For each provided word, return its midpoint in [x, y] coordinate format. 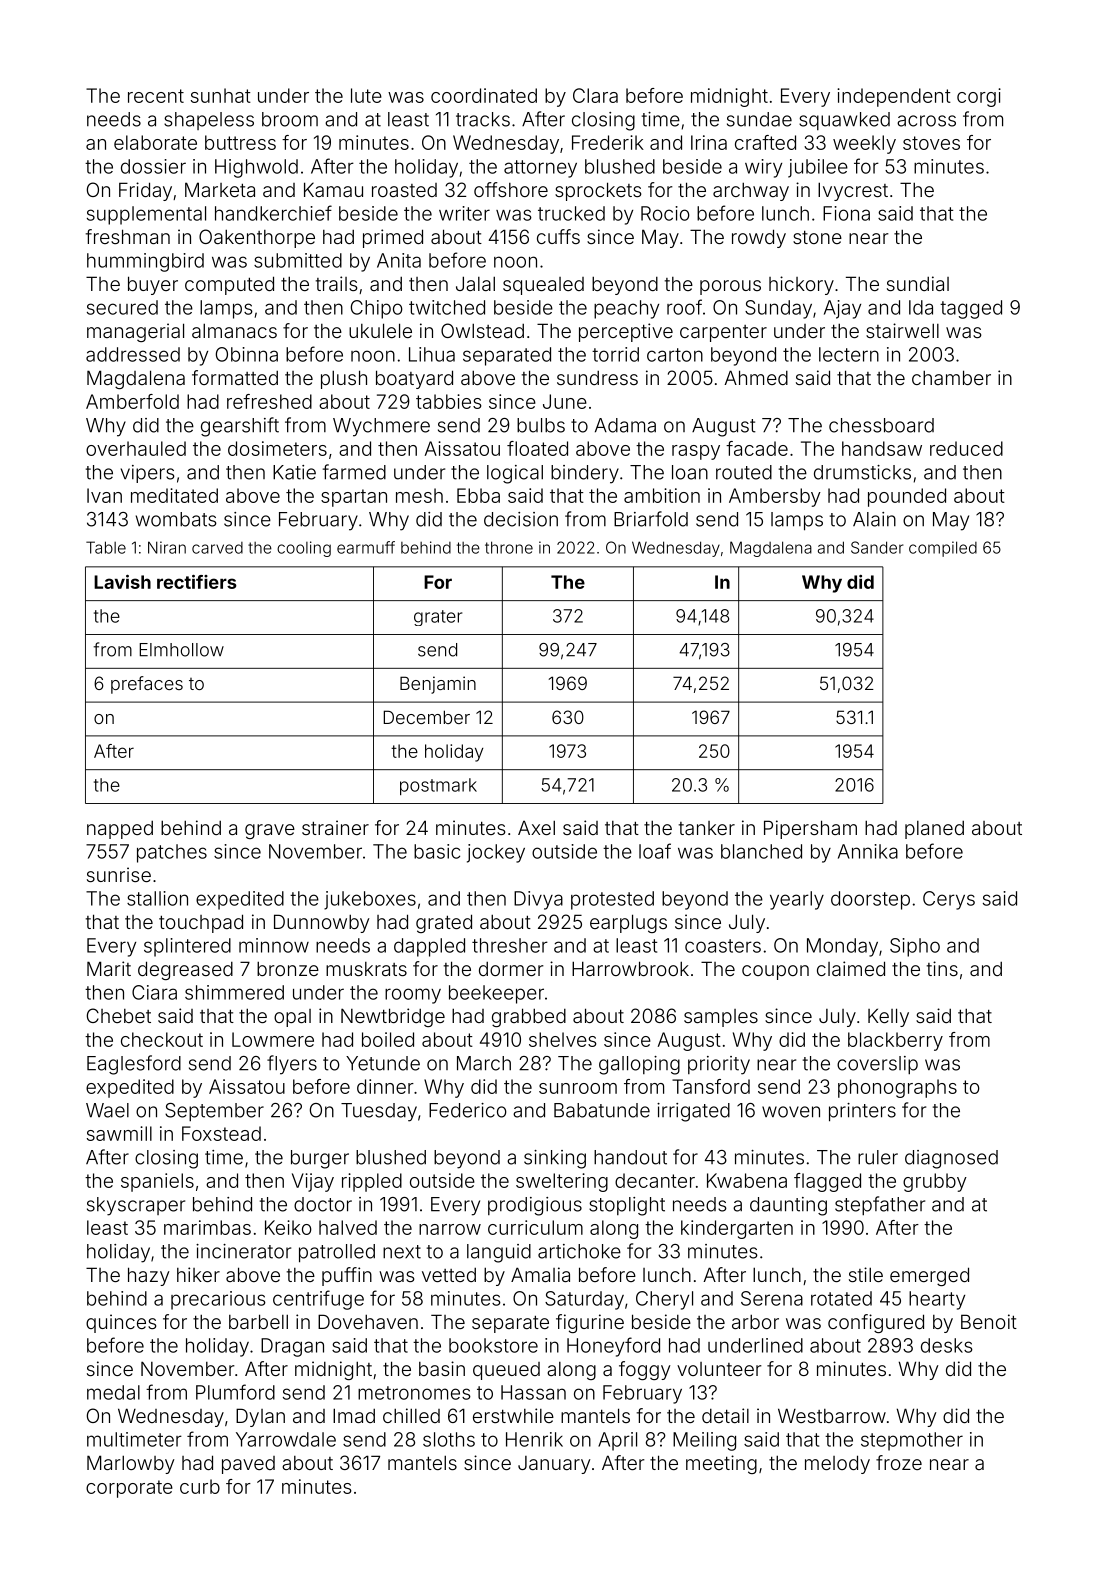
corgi [979, 97]
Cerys [949, 900]
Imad [354, 1415]
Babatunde [602, 1110]
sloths [449, 1439]
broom [290, 119]
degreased [185, 970]
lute [366, 95]
